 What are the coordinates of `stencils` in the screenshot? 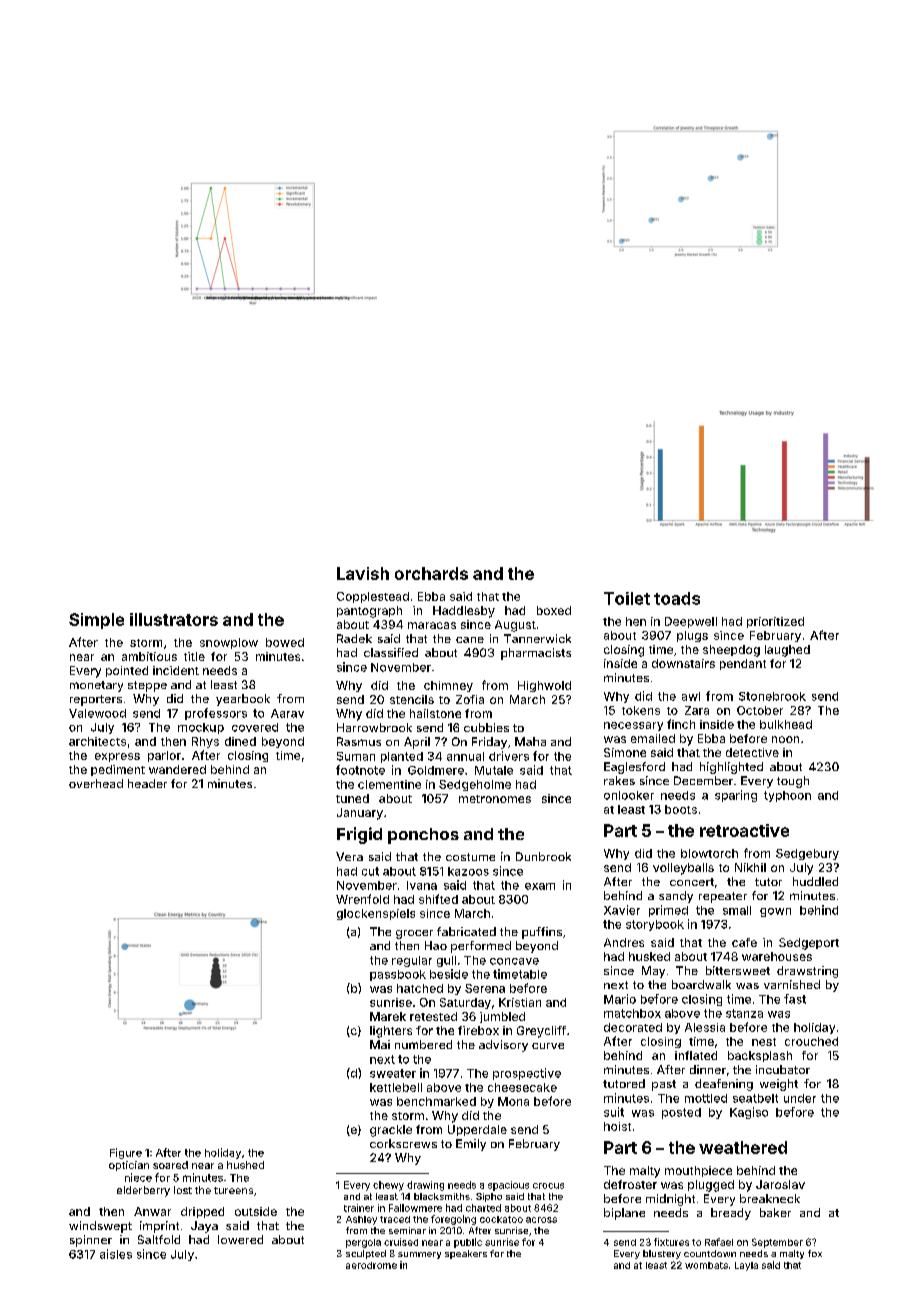 It's located at (412, 699).
